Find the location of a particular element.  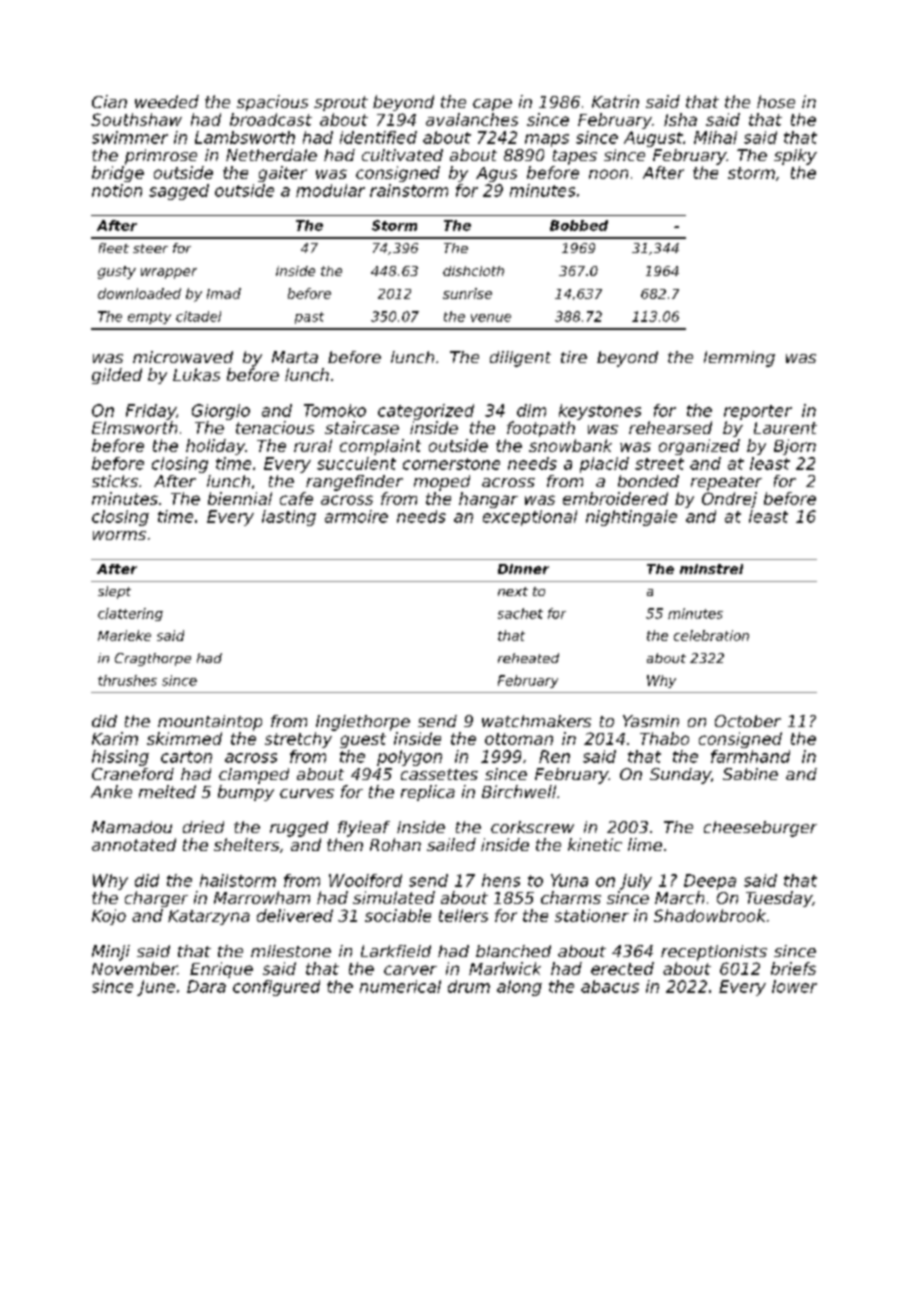

dried is located at coordinates (203, 827).
